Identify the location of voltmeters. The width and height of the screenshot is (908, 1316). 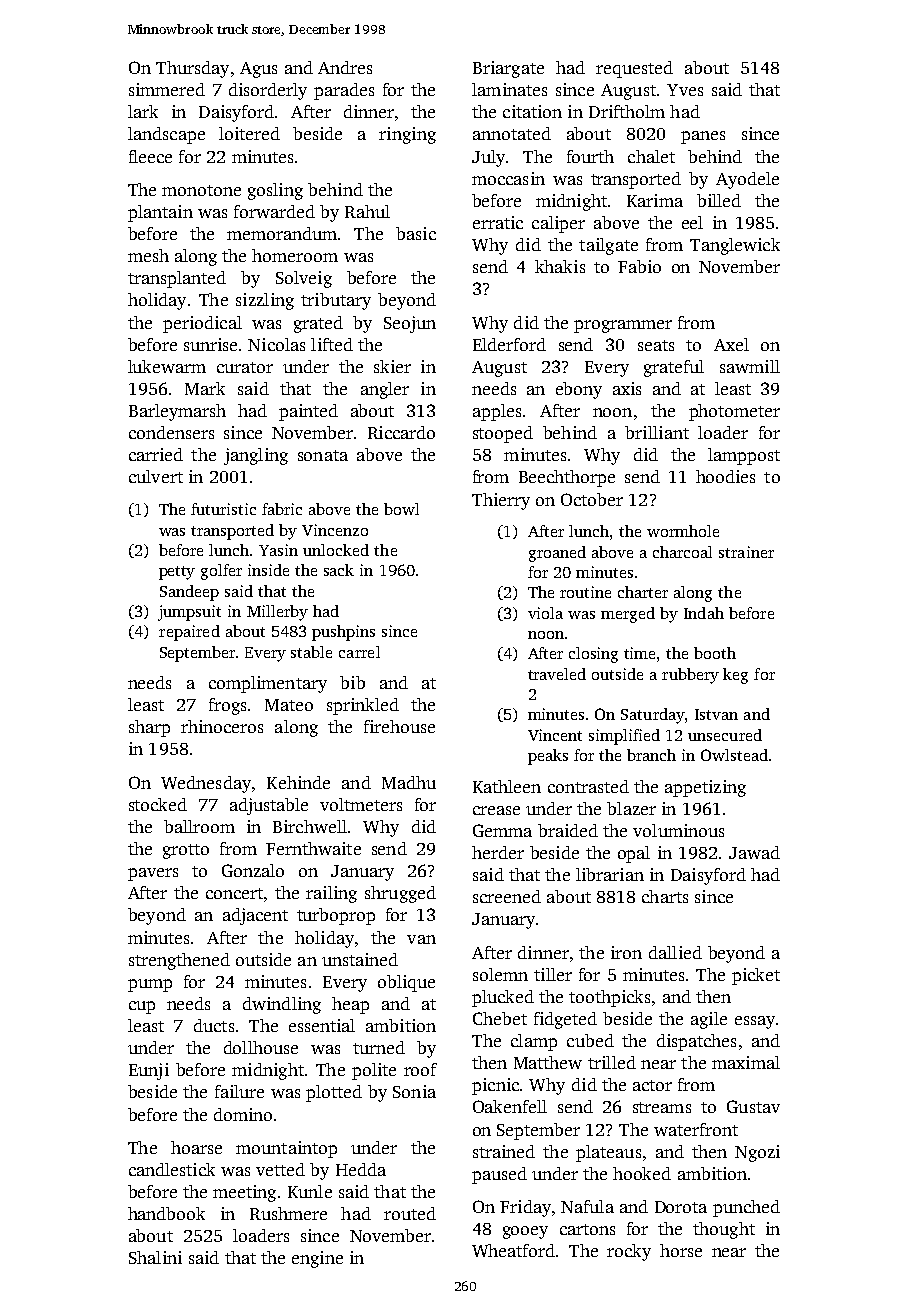
(361, 804).
